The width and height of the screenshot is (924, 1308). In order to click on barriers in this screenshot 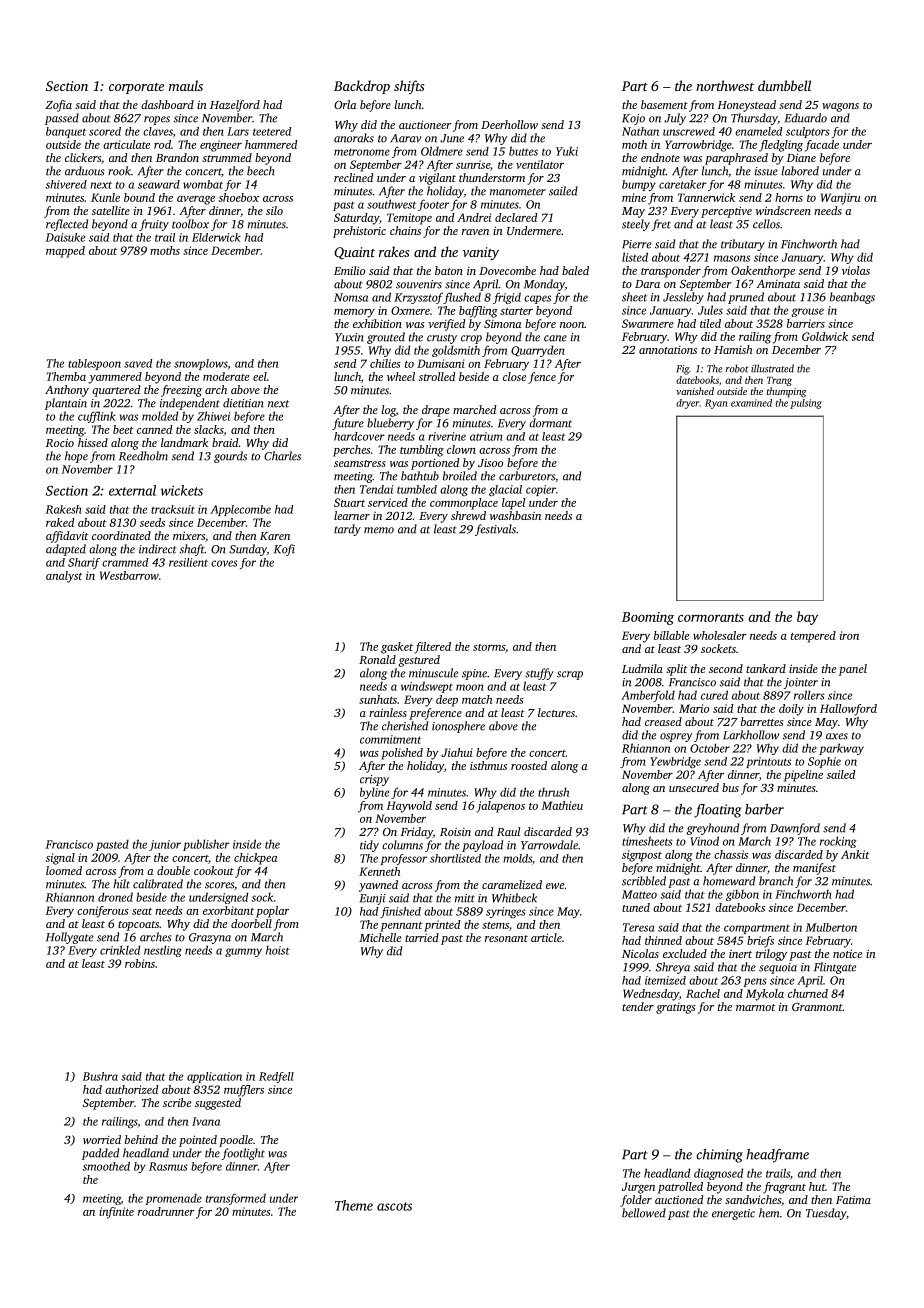, I will do `click(806, 323)`.
